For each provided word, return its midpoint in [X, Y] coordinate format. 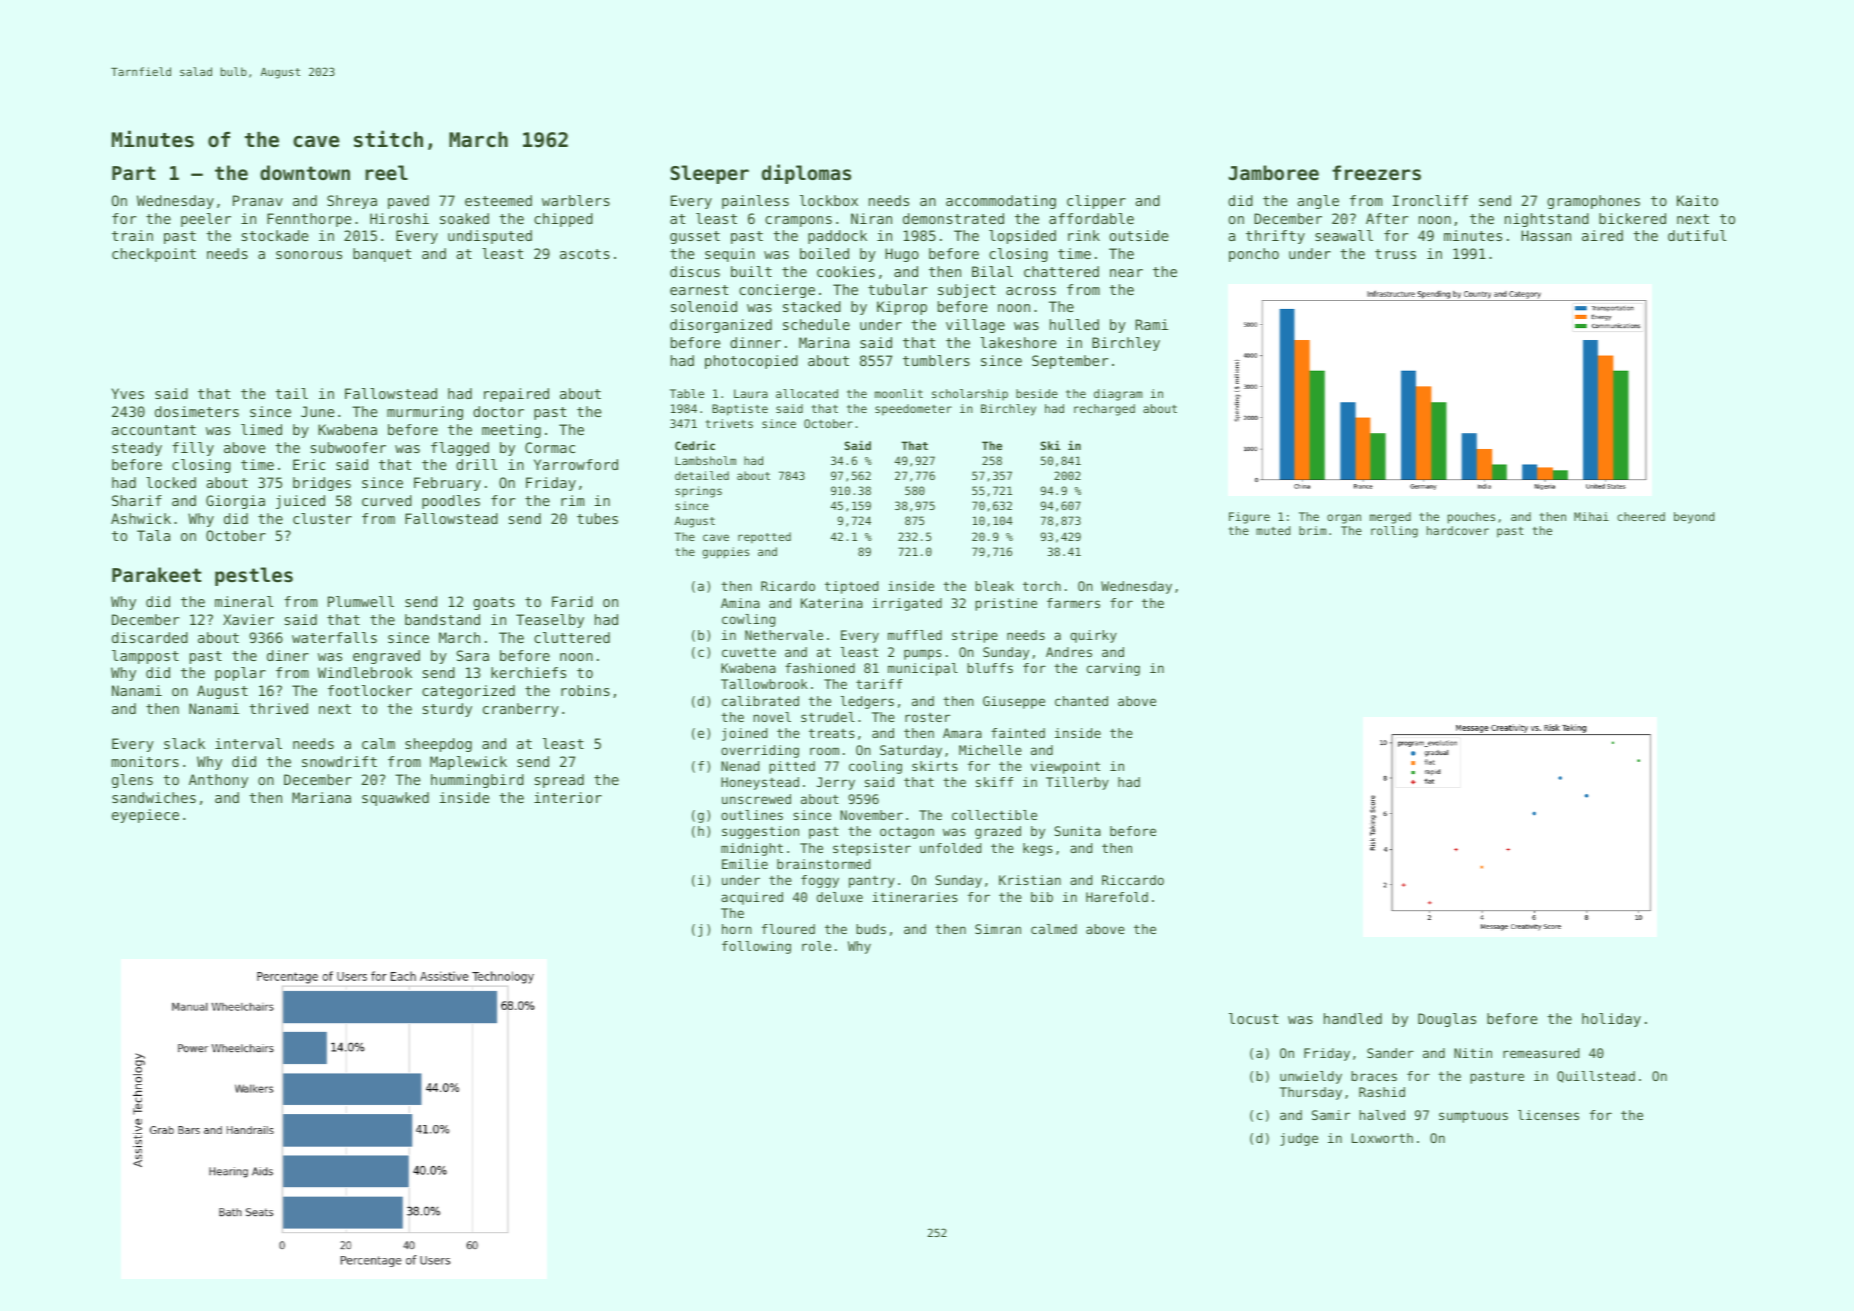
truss [1395, 254]
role [816, 946]
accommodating [1001, 202]
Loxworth [1382, 1138]
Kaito [1697, 200]
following [756, 947]
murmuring [425, 413]
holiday [1611, 1020]
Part [133, 173]
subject [967, 291]
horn [737, 929]
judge [1299, 1139]
